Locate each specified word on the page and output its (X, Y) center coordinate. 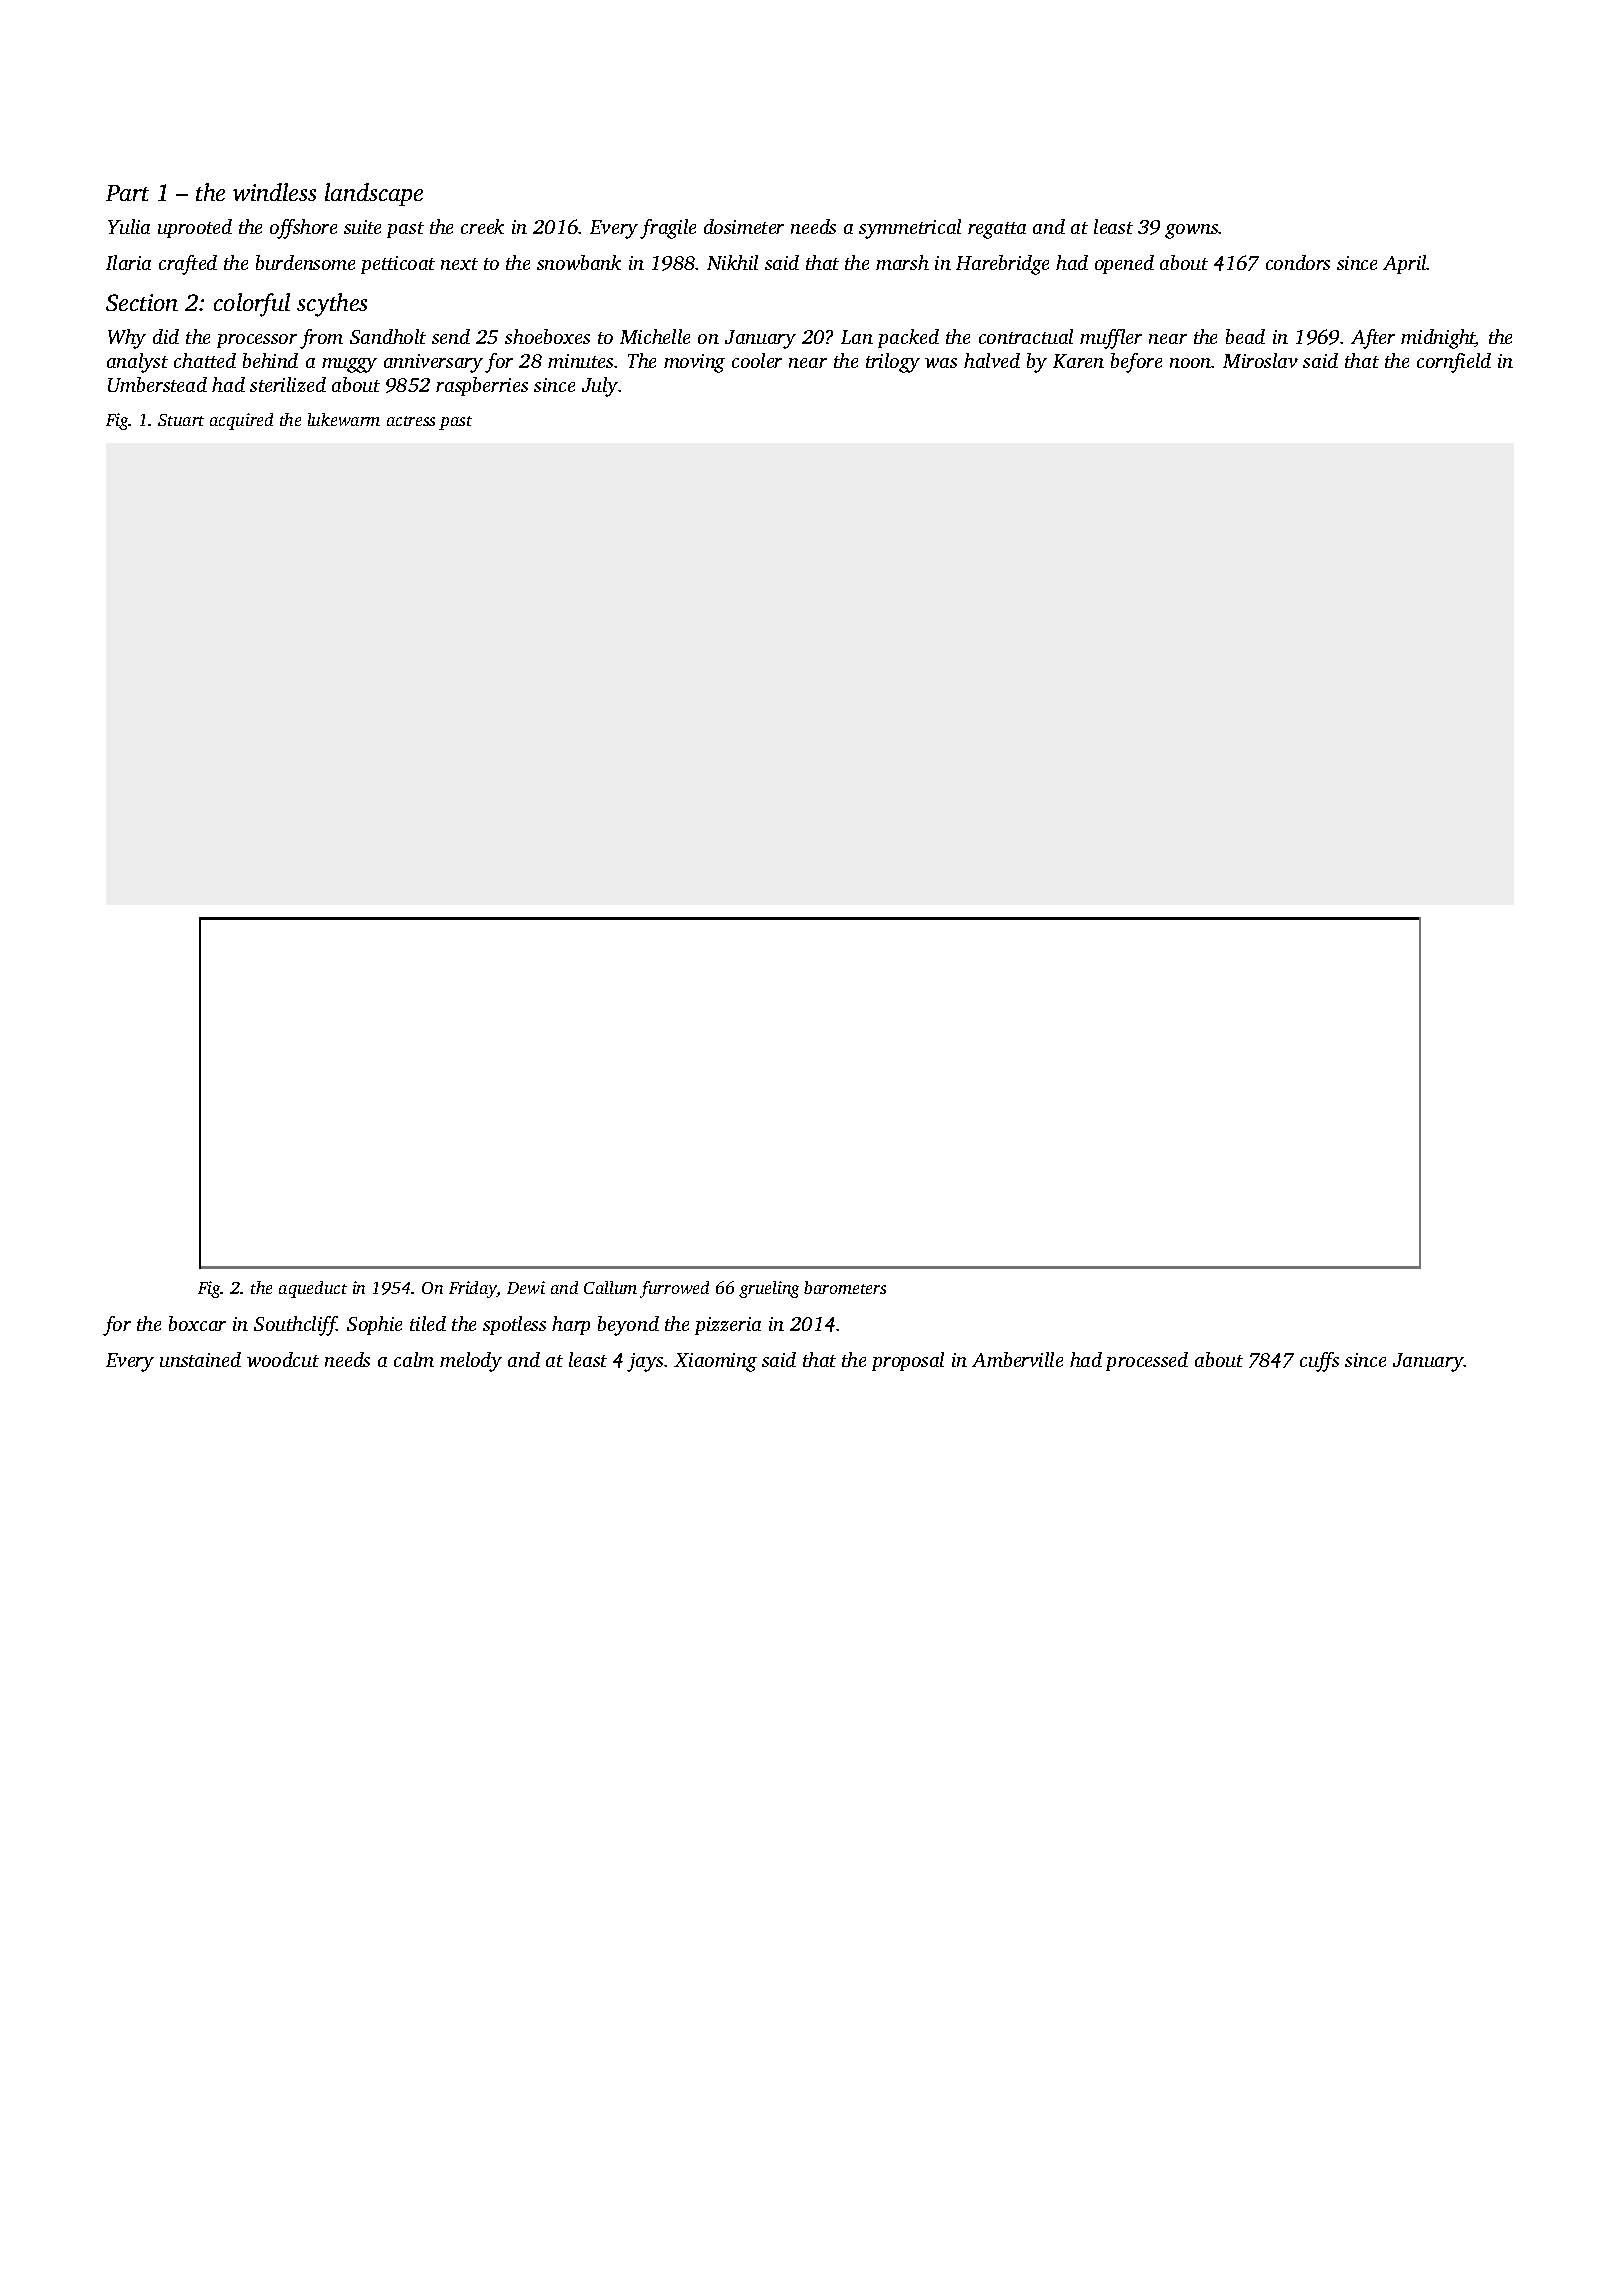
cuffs (1319, 1362)
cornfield (1454, 363)
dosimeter (744, 226)
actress (411, 421)
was (941, 363)
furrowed (674, 1289)
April (1405, 264)
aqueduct (313, 1289)
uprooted (195, 228)
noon (1191, 363)
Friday (473, 1289)
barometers (845, 1287)
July (600, 387)
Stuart (181, 420)
